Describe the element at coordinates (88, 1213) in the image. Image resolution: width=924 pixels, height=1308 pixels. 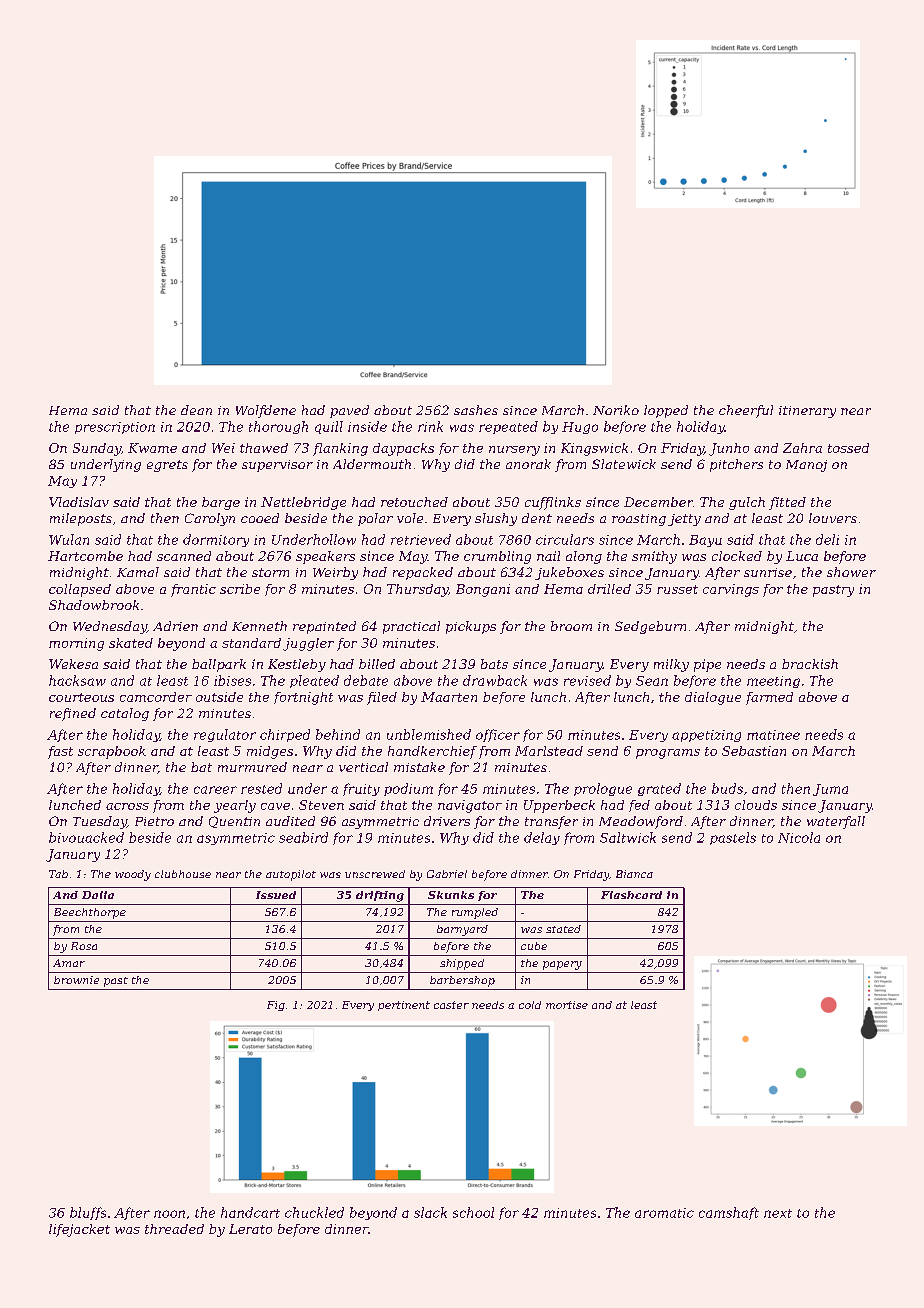
I see `bluffs` at that location.
